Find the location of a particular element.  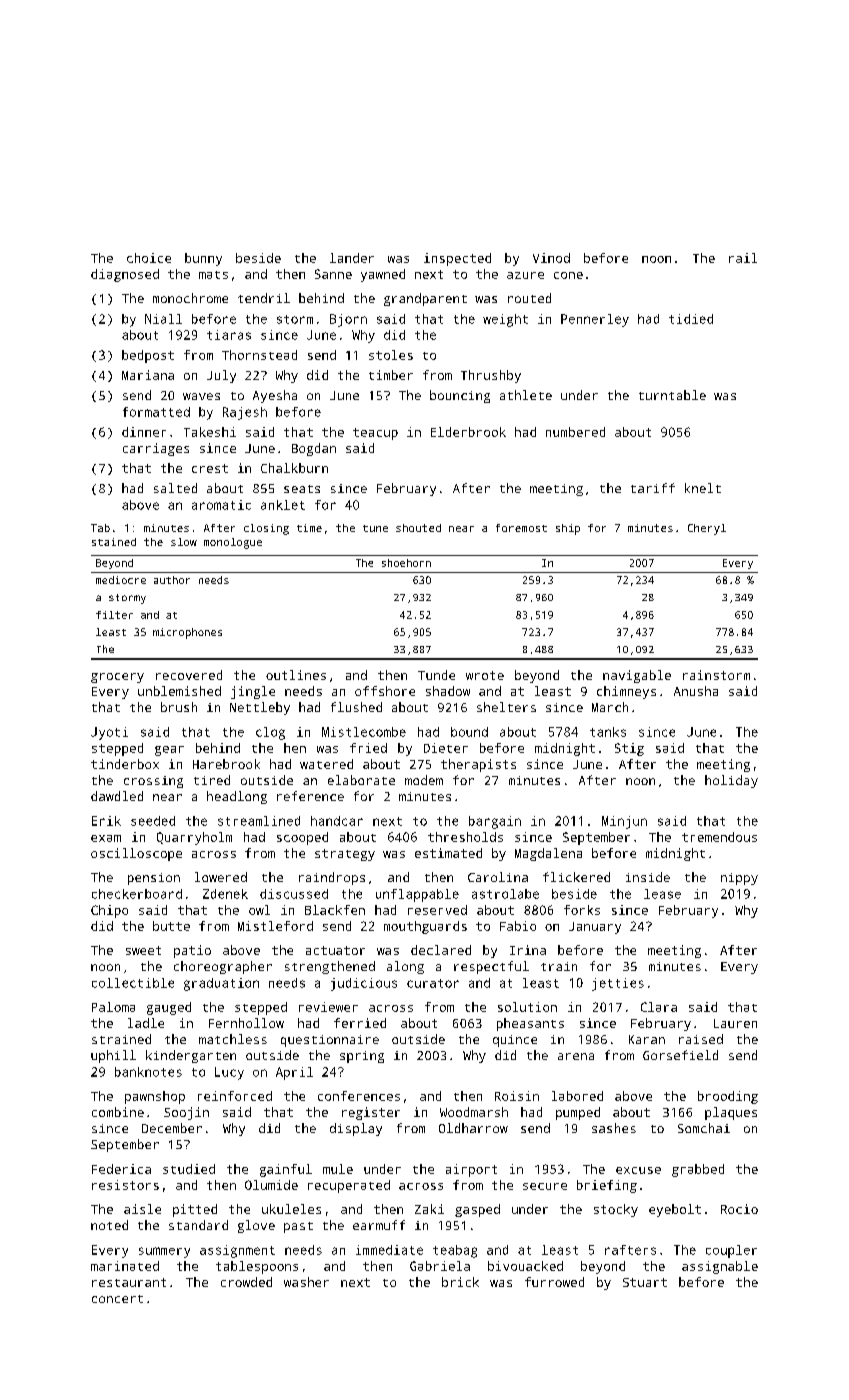

Gabriela is located at coordinates (440, 1266).
